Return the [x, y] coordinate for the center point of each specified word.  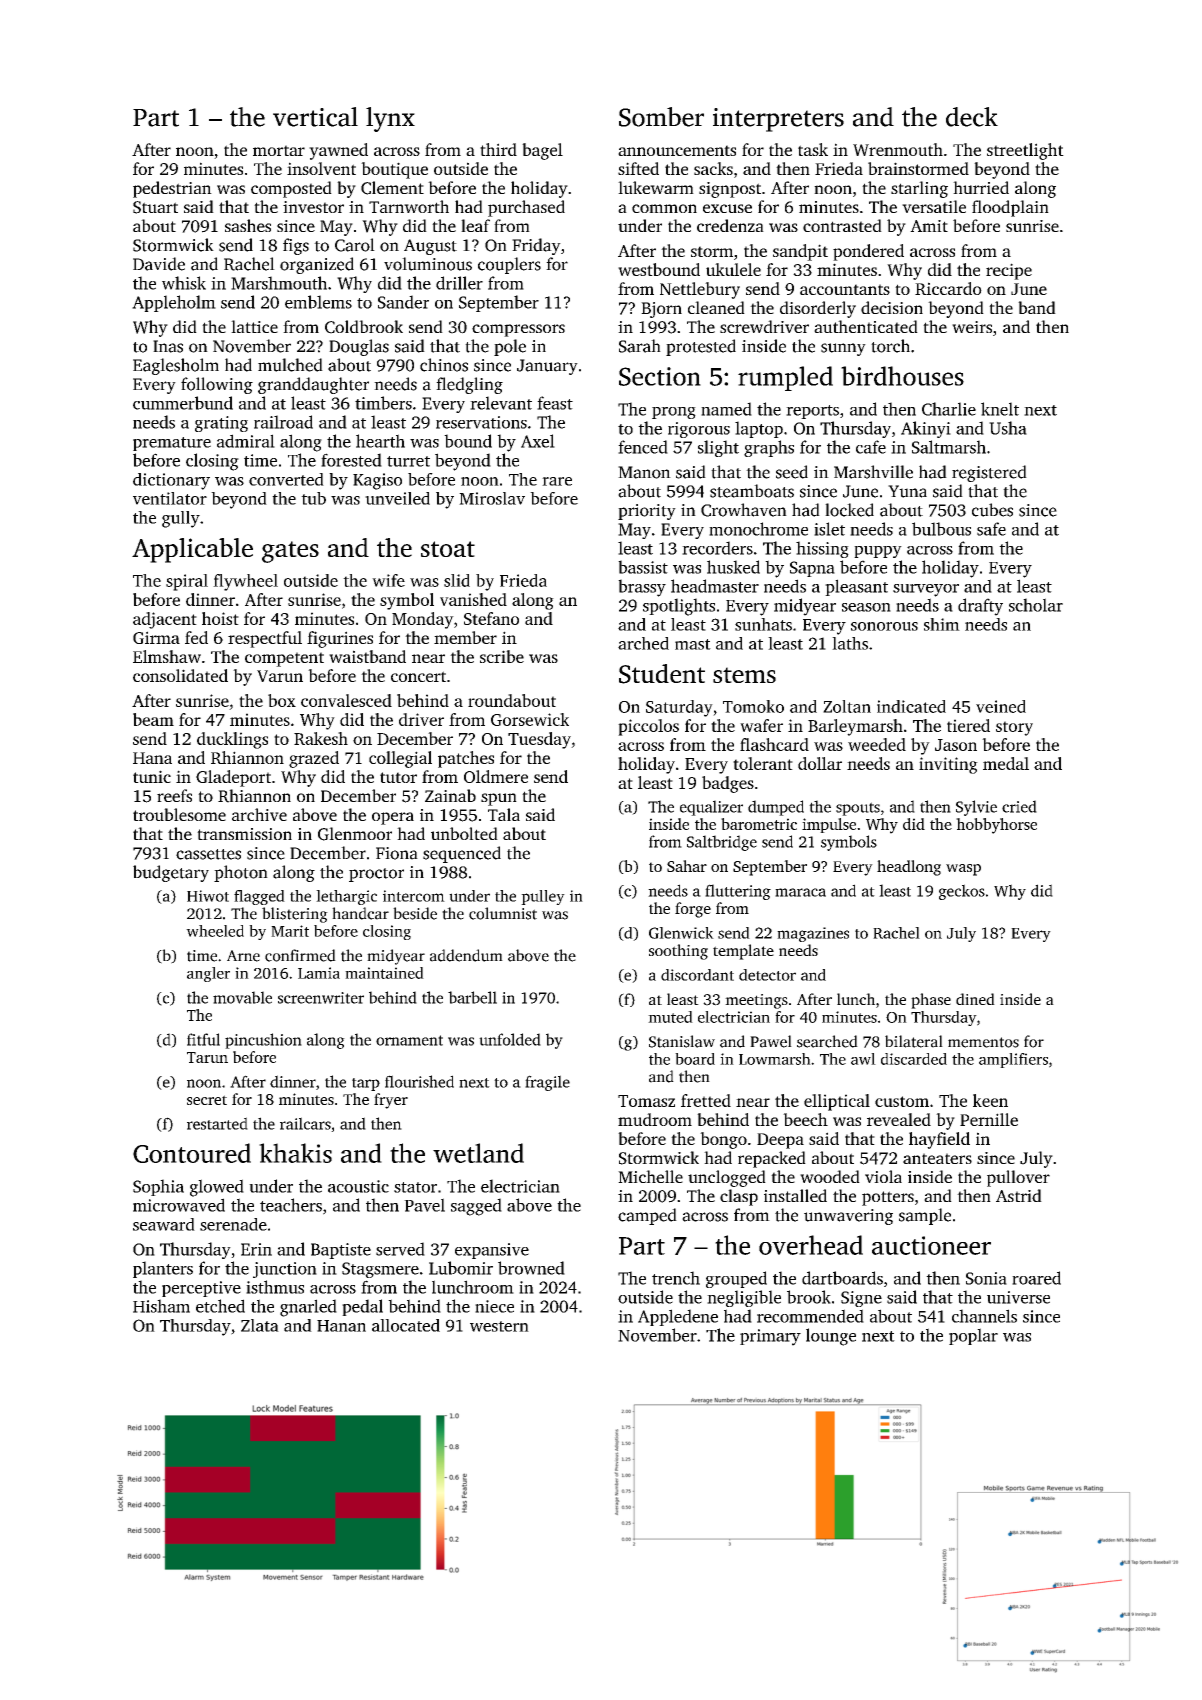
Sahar [687, 866]
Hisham [161, 1306]
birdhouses [902, 376]
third [498, 149]
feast [555, 403]
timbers [383, 403]
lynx [390, 119]
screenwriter [321, 998]
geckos [962, 892]
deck [972, 117]
